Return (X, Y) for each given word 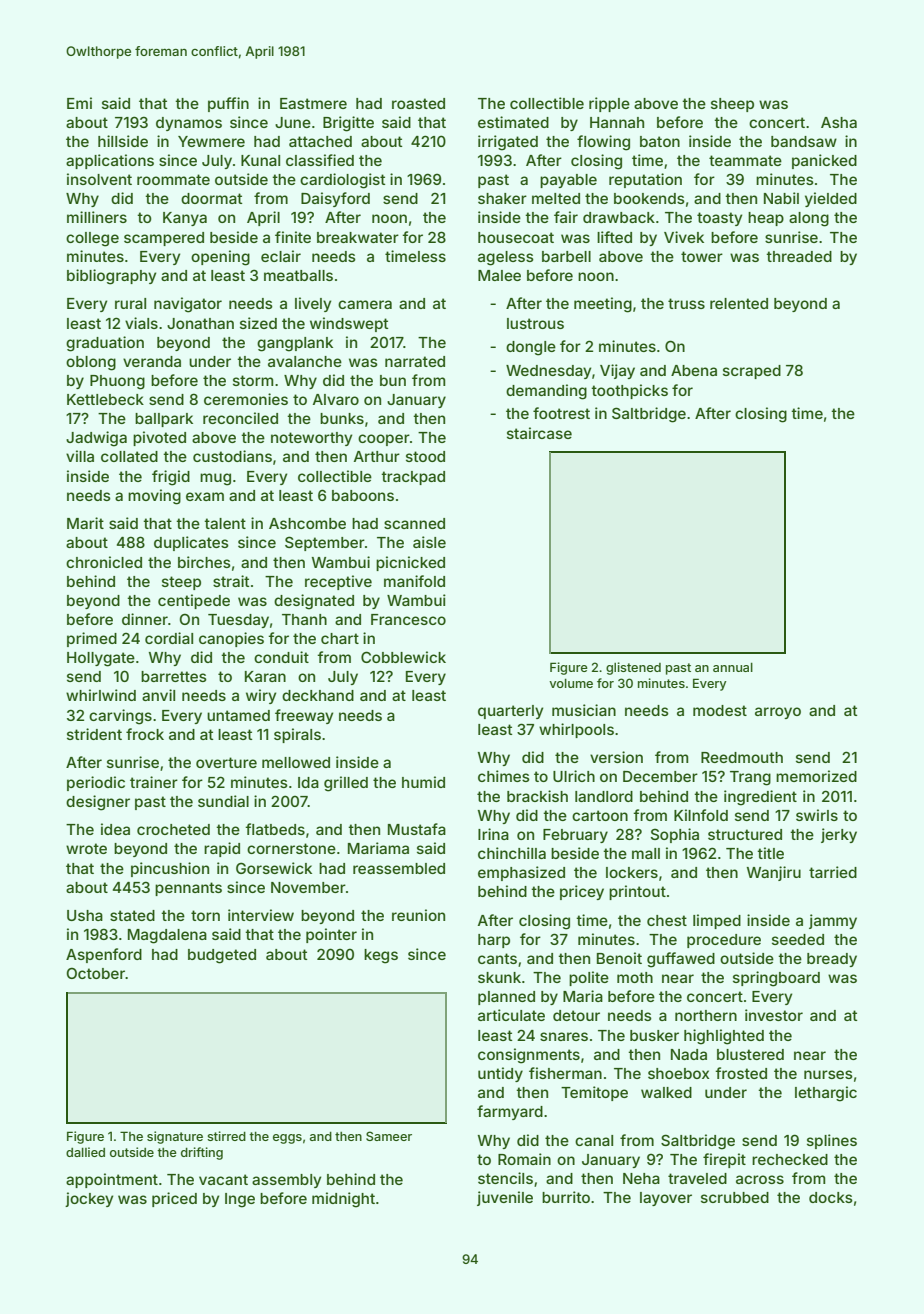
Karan (265, 676)
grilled (346, 784)
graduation (105, 344)
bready (832, 960)
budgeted (222, 956)
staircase (539, 433)
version (616, 757)
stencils (505, 1178)
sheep (732, 105)
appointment (112, 1180)
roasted (418, 103)
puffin (228, 104)
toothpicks (629, 391)
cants (497, 958)
